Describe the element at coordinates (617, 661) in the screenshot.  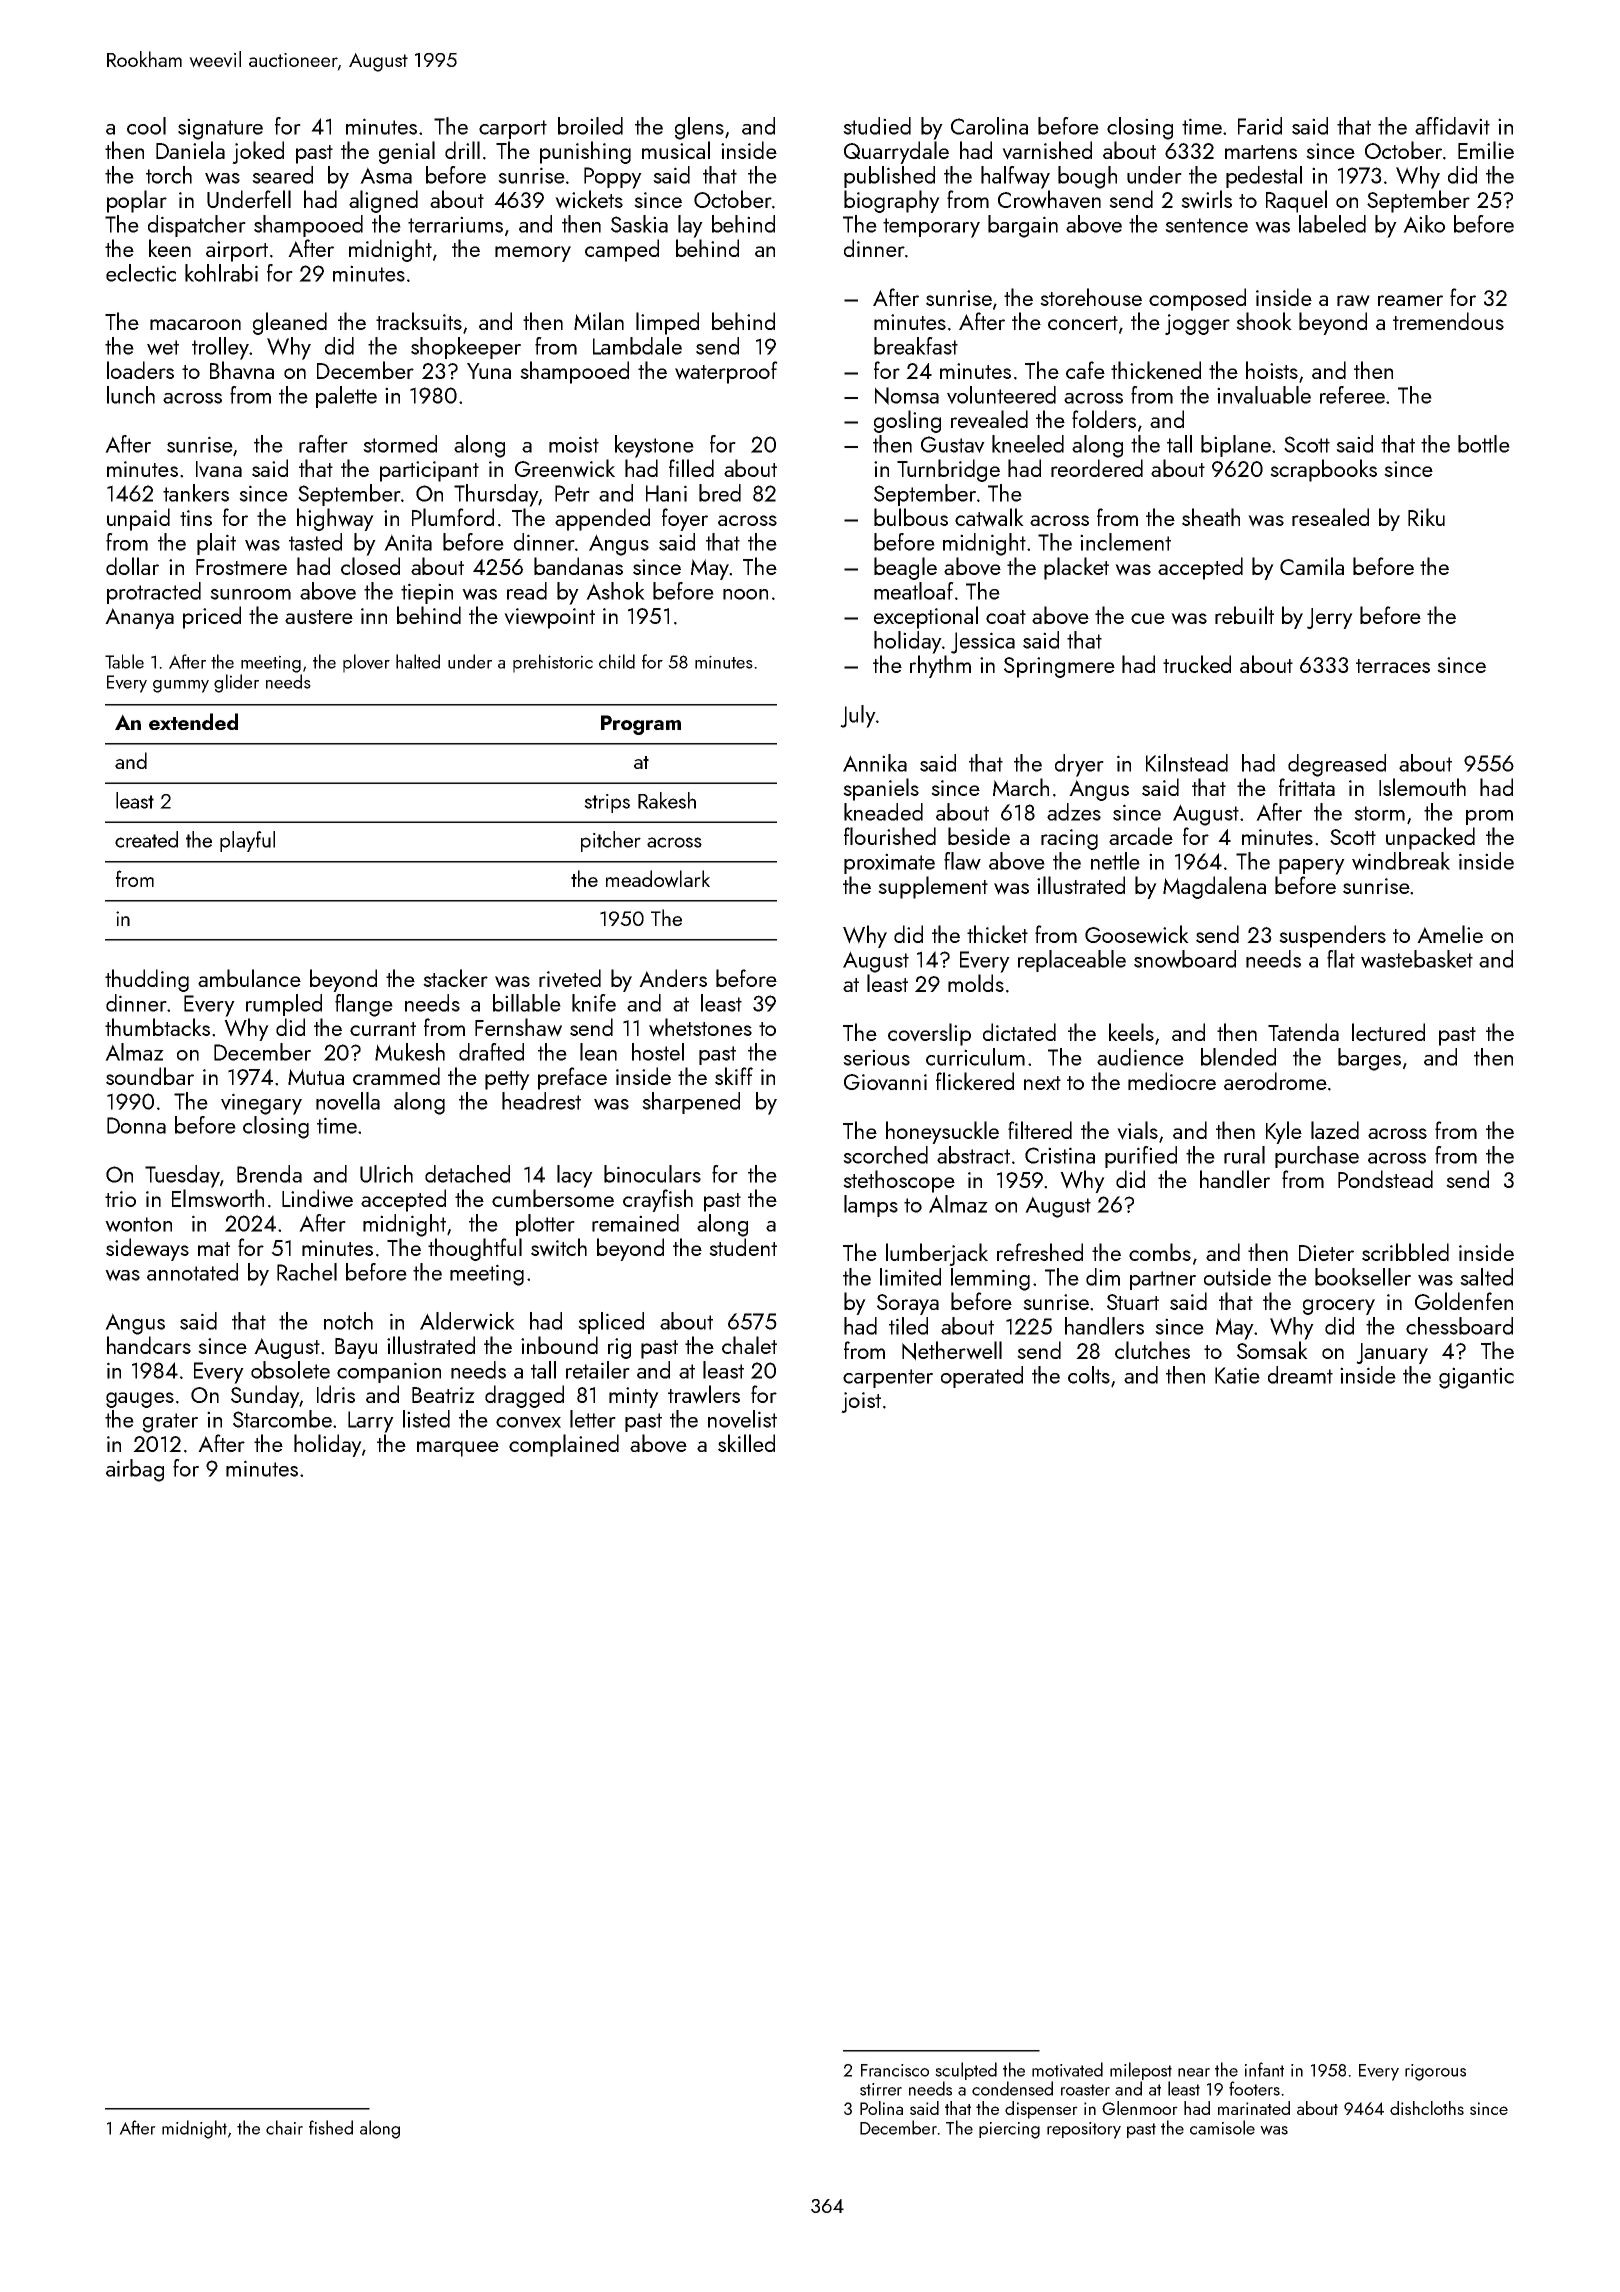
I see `child` at that location.
